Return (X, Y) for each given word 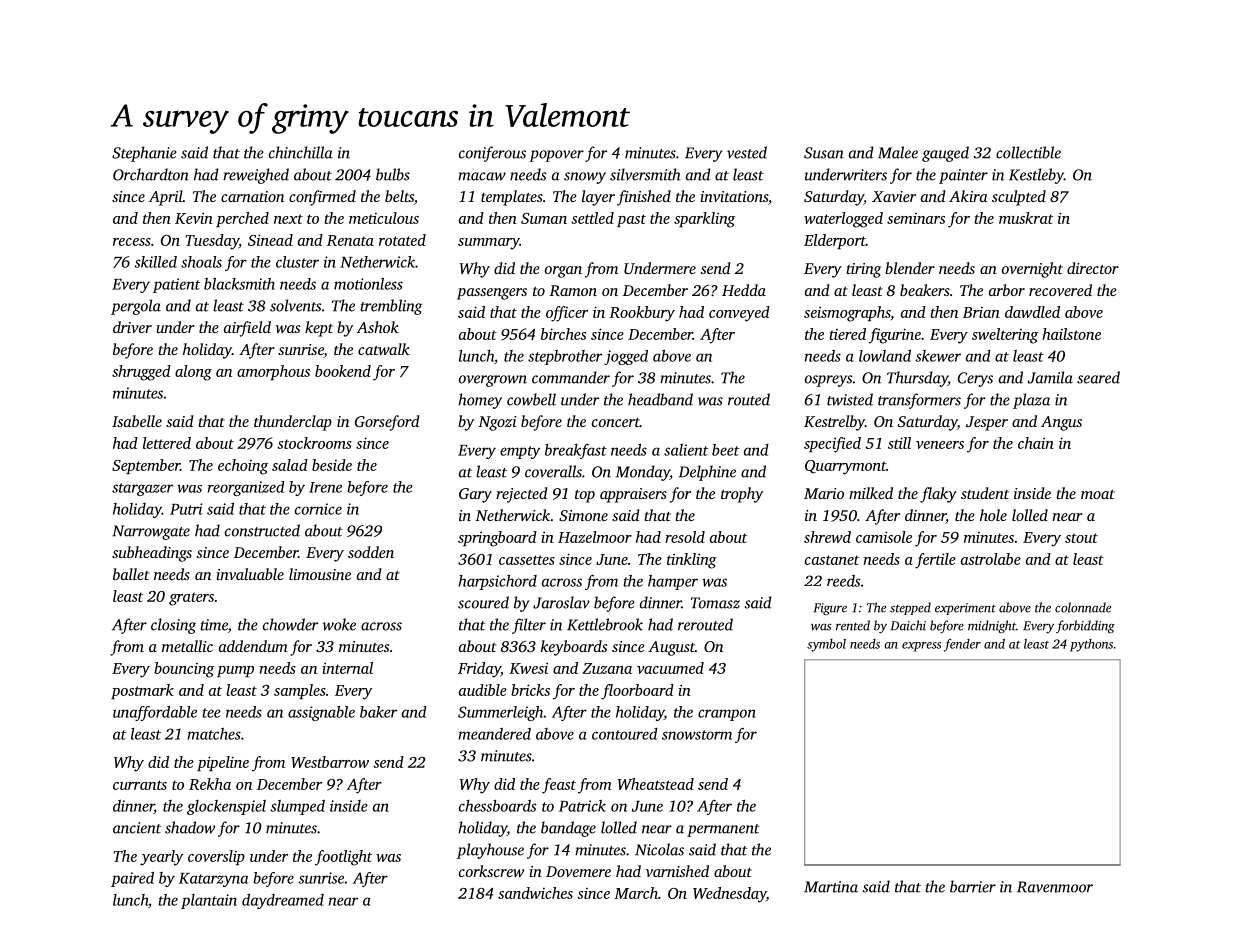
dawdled (1032, 312)
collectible (1028, 152)
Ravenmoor (1055, 887)
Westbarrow (330, 762)
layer (598, 198)
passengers (492, 294)
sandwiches (535, 893)
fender (962, 645)
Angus (1061, 423)
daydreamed (283, 901)
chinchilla (301, 152)
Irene (325, 487)
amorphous (273, 372)
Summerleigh (501, 713)
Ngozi (497, 423)
